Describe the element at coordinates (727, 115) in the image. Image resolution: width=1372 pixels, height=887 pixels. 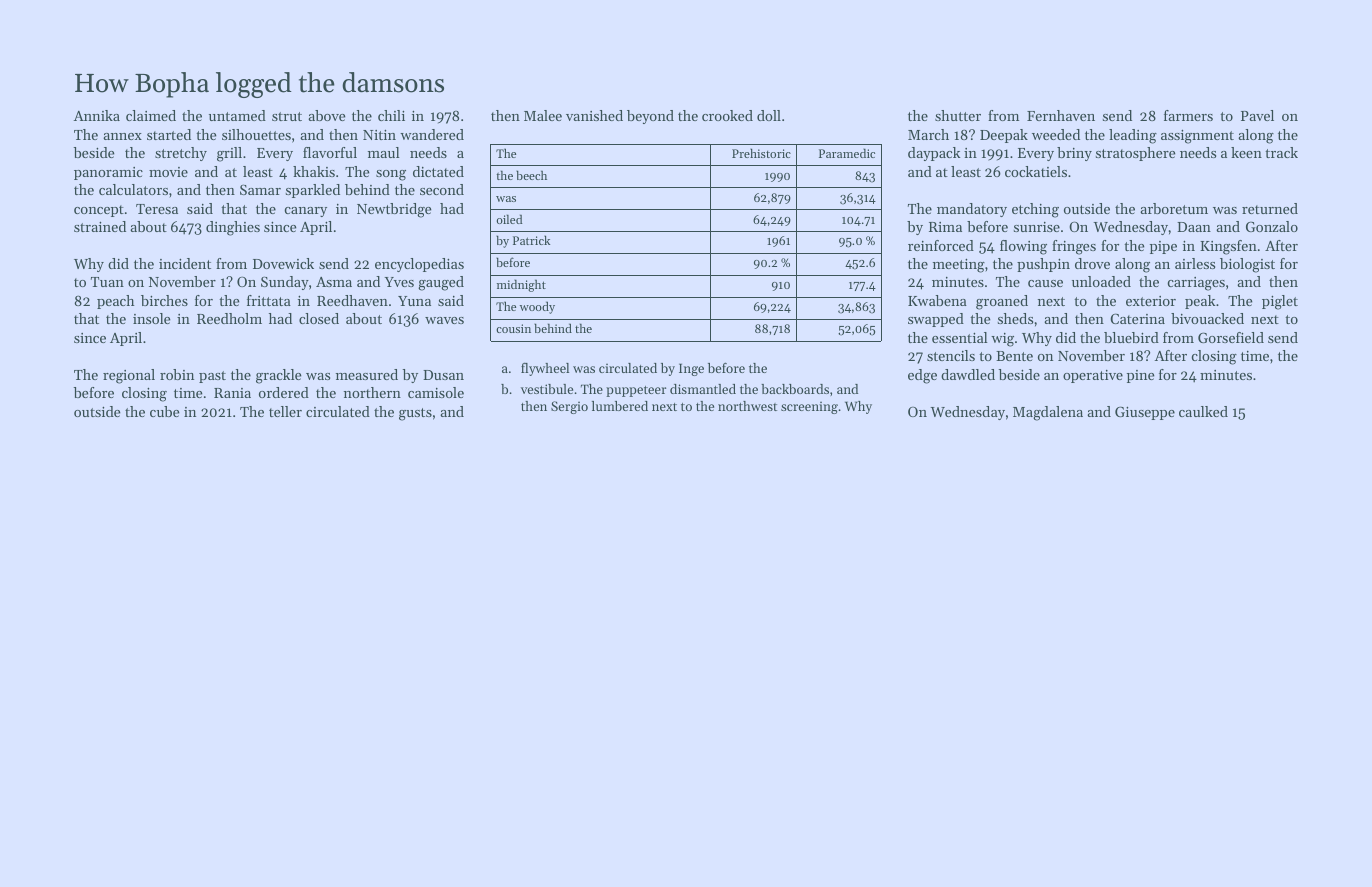
I see `crooked` at that location.
